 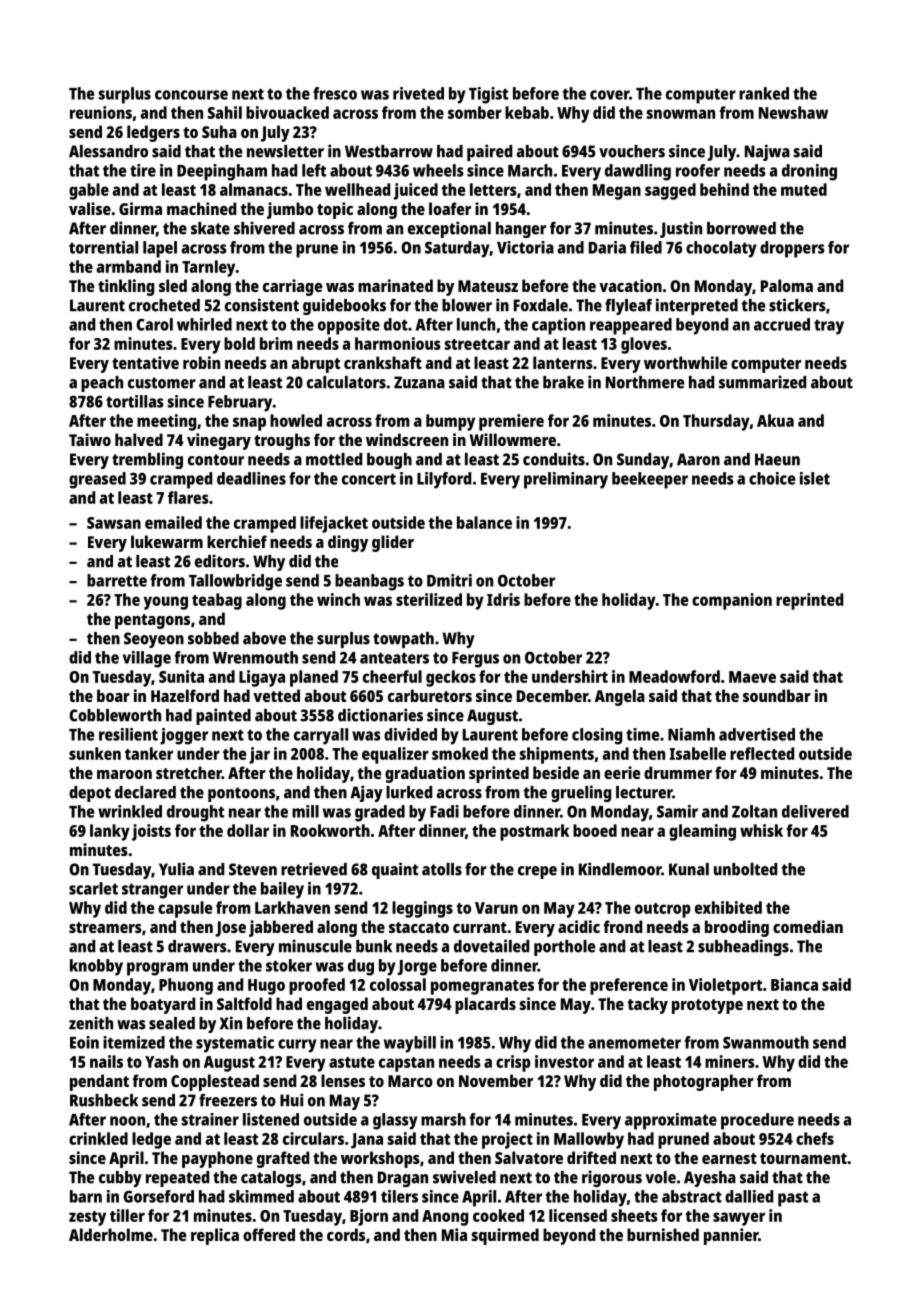 What do you see at coordinates (449, 229) in the screenshot?
I see `exceptional` at bounding box center [449, 229].
